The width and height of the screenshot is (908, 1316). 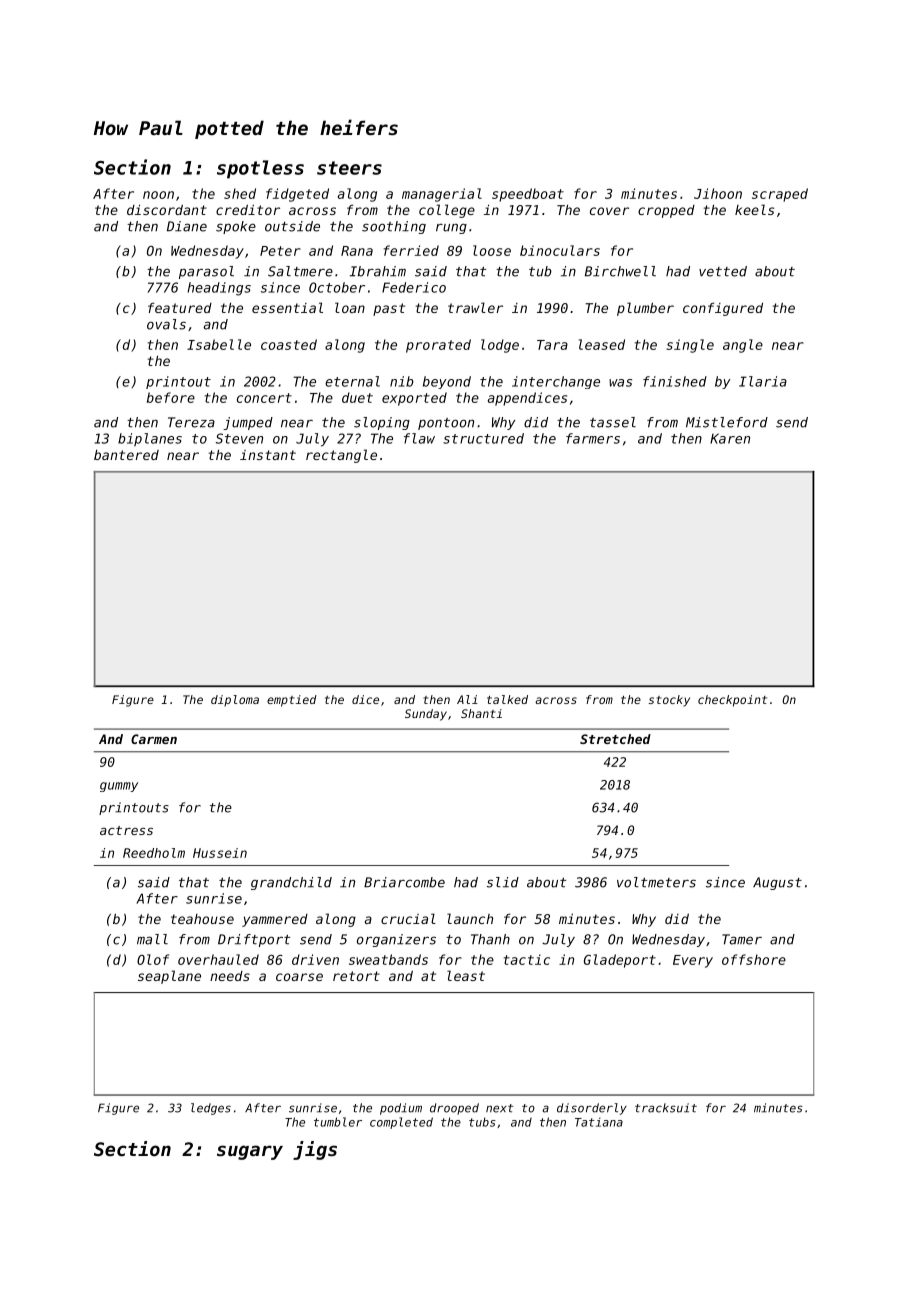 I want to click on Sunday, so click(x=426, y=715).
